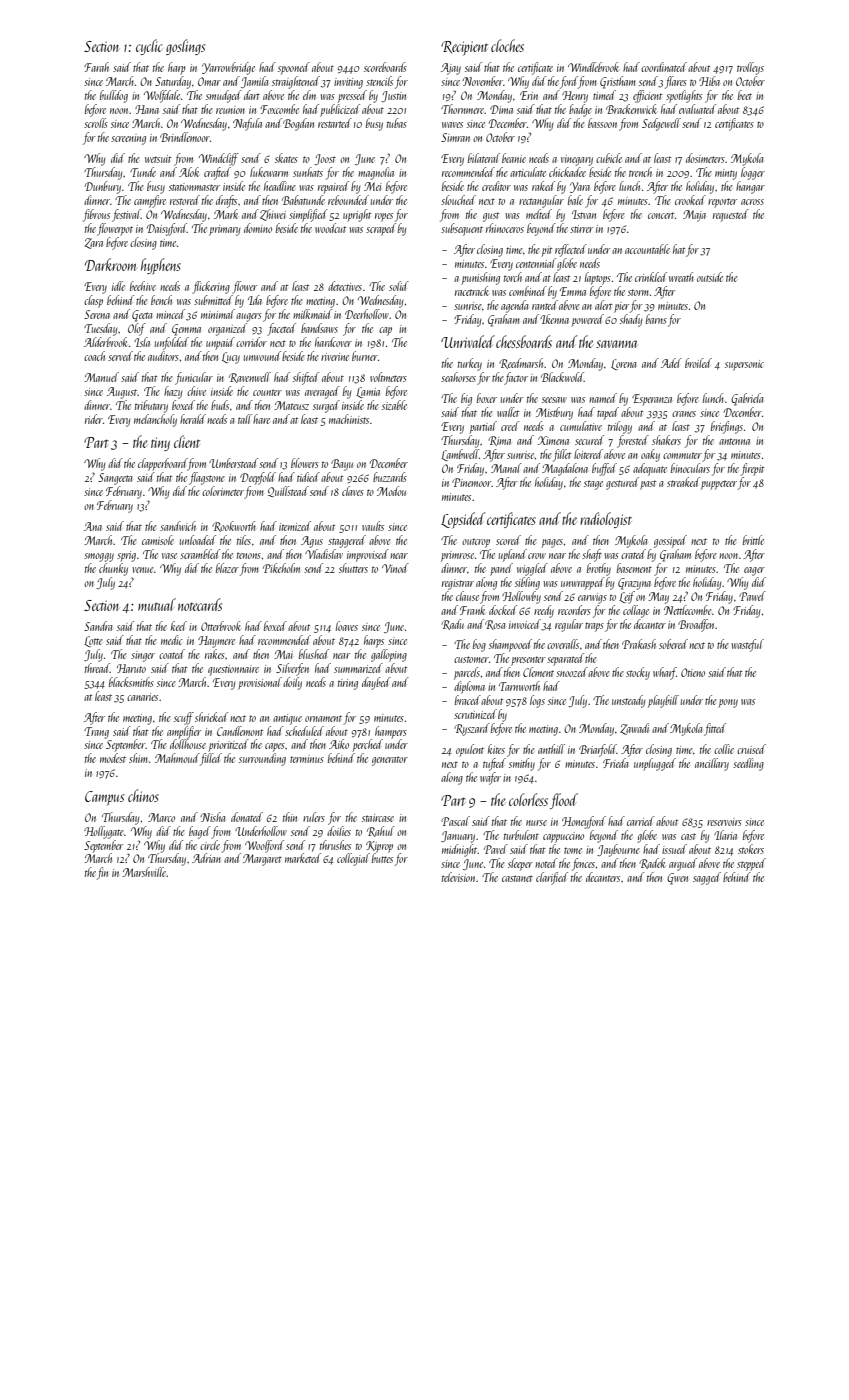 The image size is (849, 1400). What do you see at coordinates (710, 277) in the document?
I see `outside` at bounding box center [710, 277].
